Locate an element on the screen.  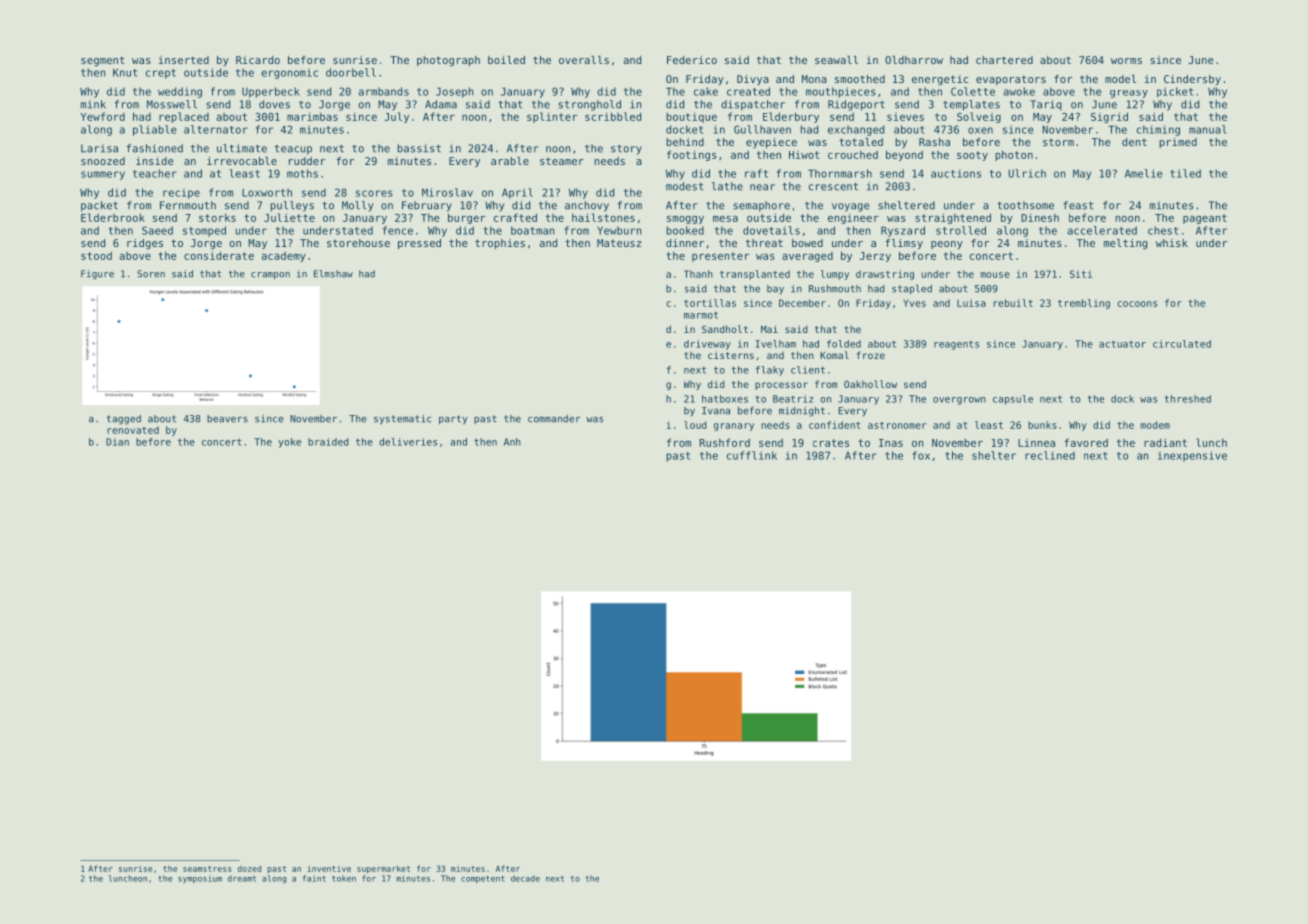
competent is located at coordinates (483, 879).
